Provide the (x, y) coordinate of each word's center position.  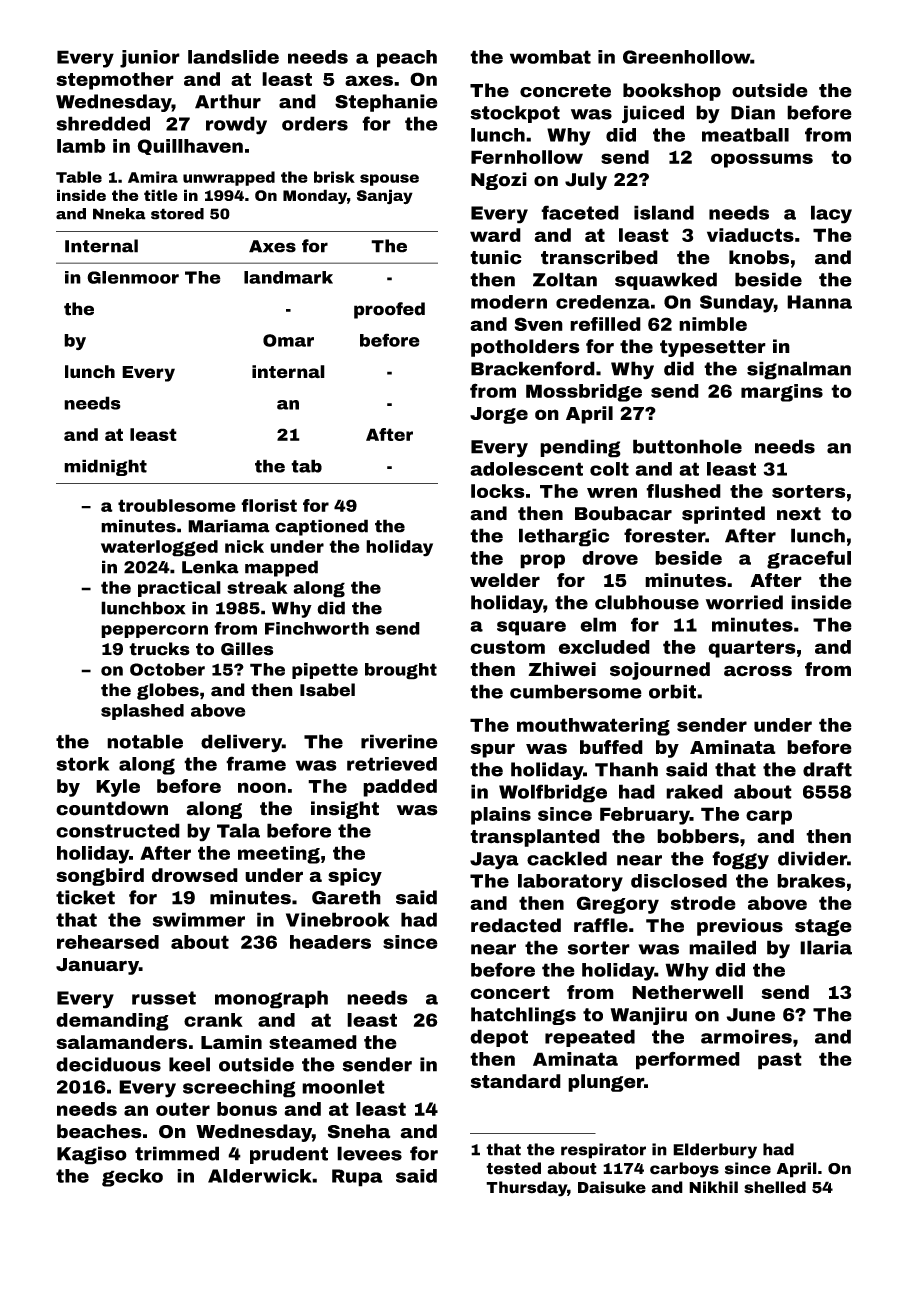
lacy (831, 214)
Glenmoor (133, 277)
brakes (811, 881)
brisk (334, 177)
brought (401, 671)
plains (501, 816)
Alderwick (260, 1176)
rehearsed (108, 942)
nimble (713, 324)
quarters (752, 649)
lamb (81, 146)
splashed (142, 712)
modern (509, 302)
